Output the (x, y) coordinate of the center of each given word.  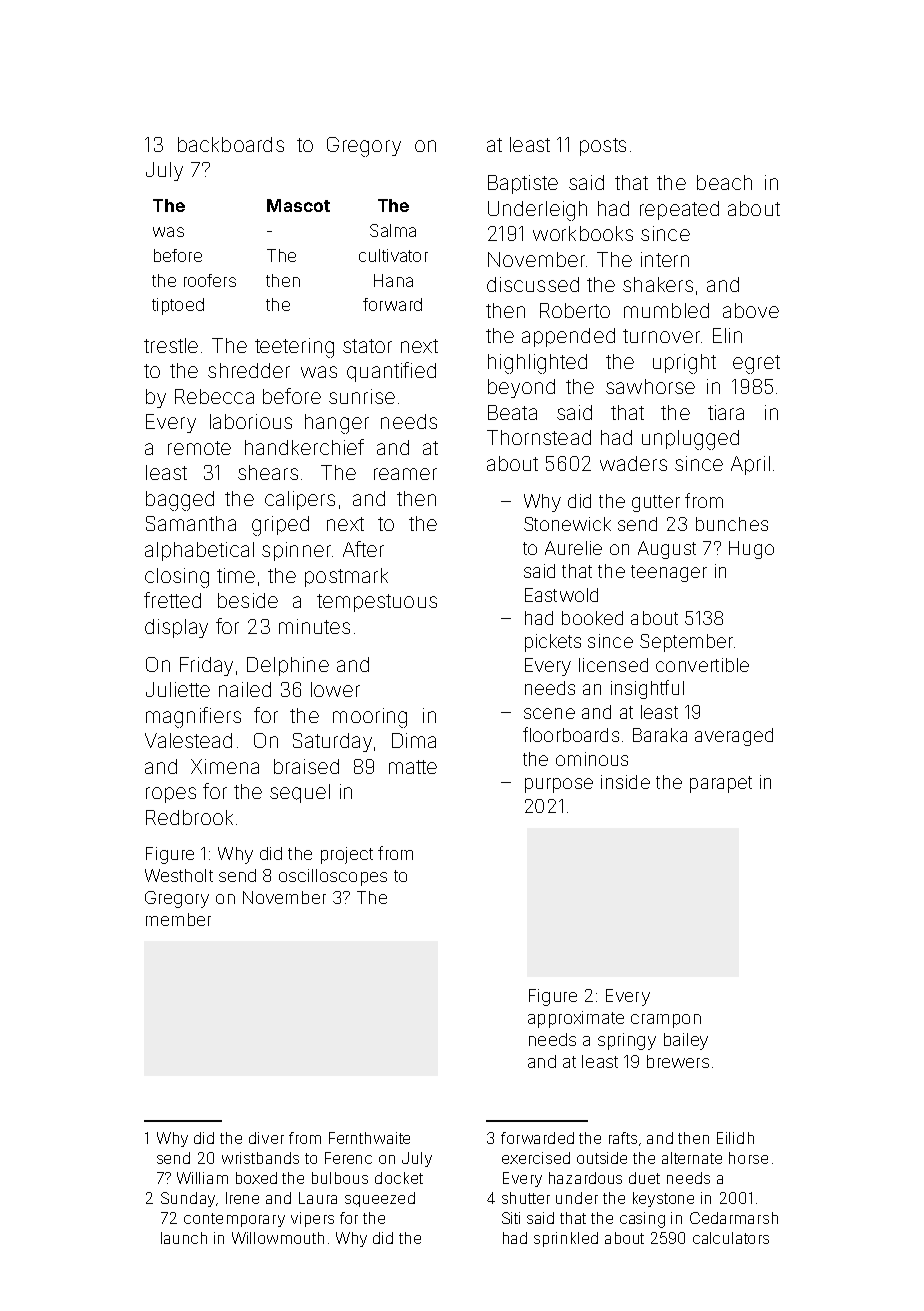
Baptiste (523, 184)
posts (603, 147)
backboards (231, 144)
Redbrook (189, 817)
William (202, 1178)
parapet (721, 784)
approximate (576, 1019)
